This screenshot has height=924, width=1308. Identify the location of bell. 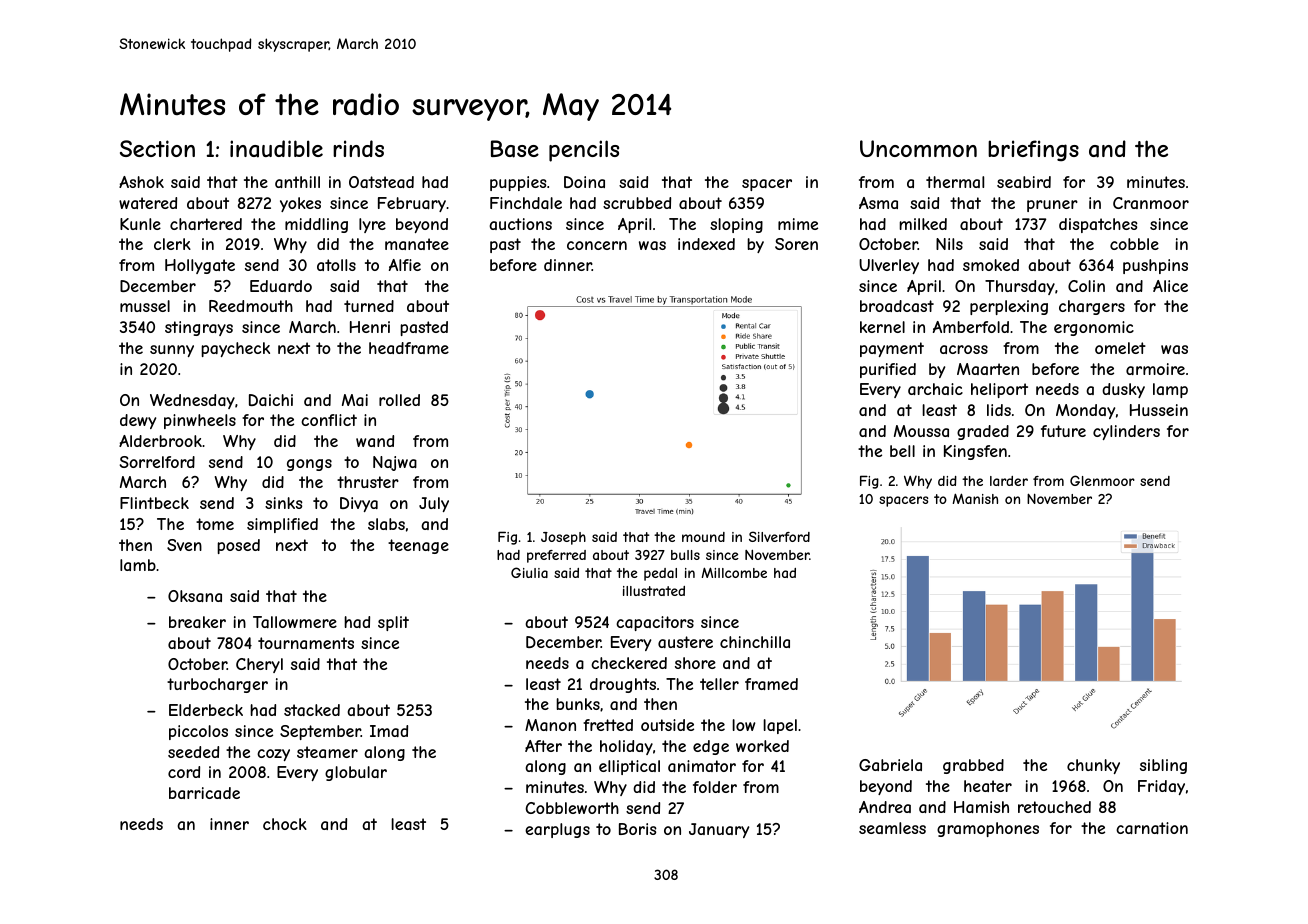
(902, 451).
